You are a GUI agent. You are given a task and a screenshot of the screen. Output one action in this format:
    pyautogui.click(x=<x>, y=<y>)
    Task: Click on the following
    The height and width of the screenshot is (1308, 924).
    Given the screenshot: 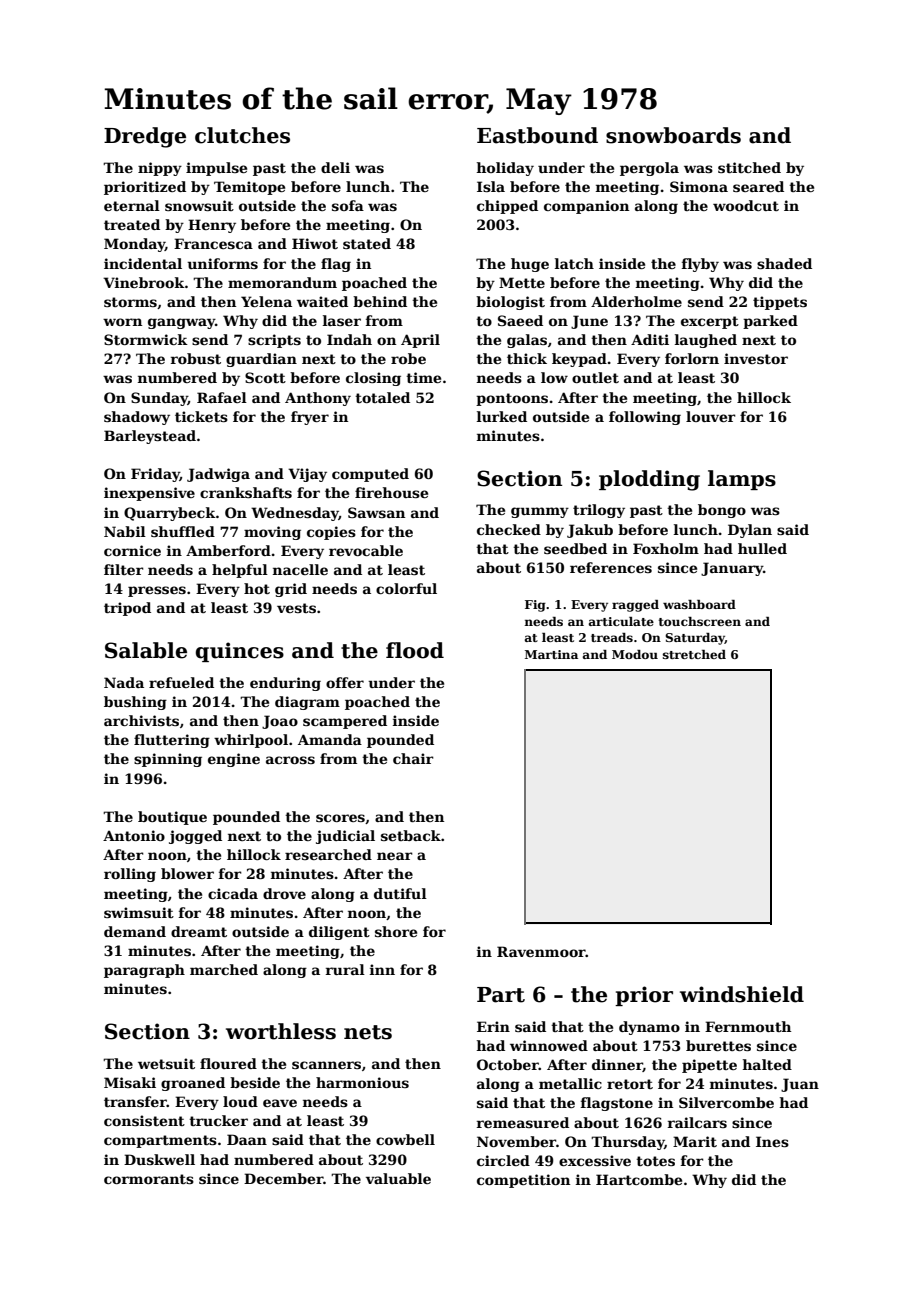 What is the action you would take?
    pyautogui.click(x=645, y=418)
